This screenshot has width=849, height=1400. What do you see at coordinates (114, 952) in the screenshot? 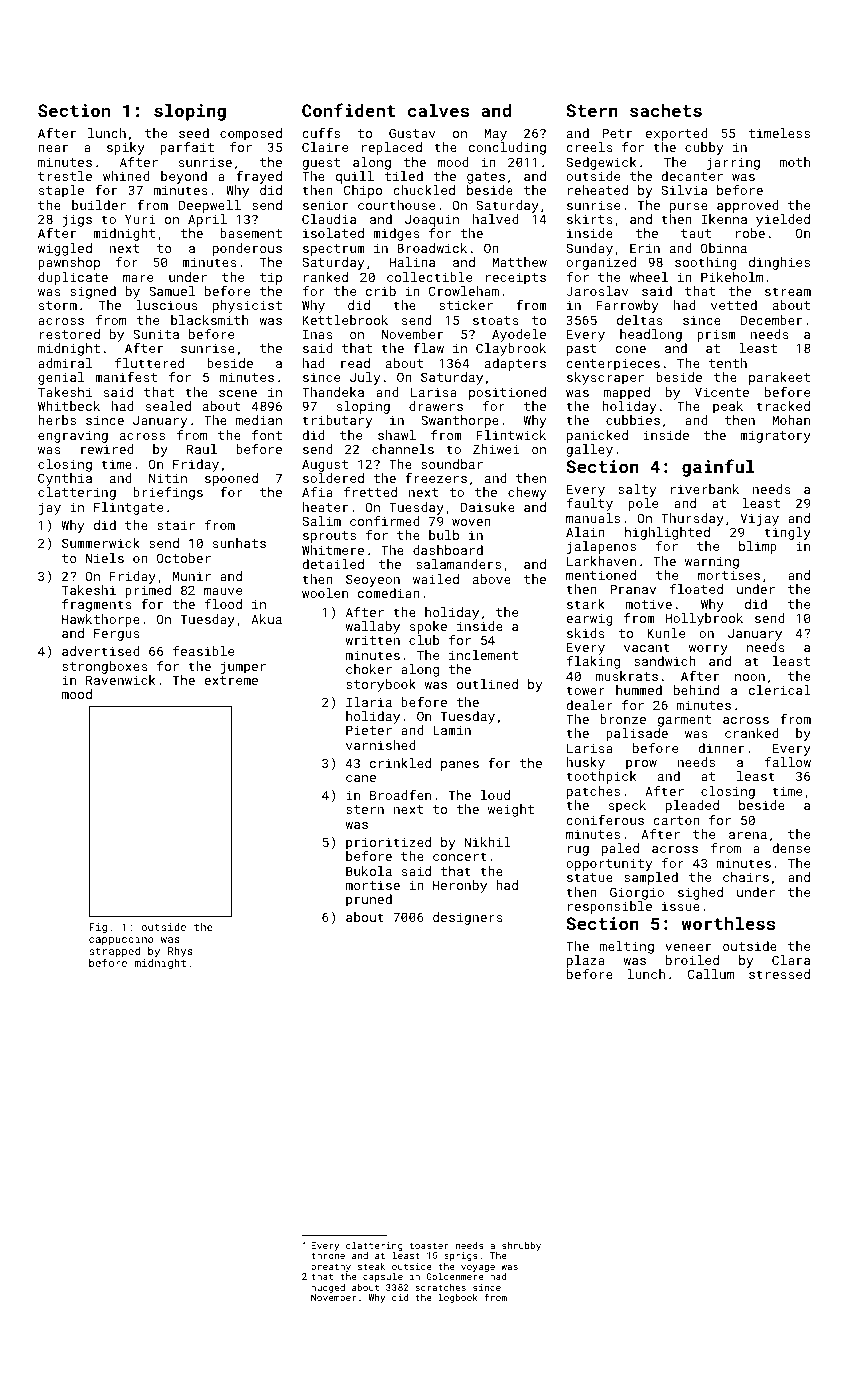
I see `strapped` at bounding box center [114, 952].
